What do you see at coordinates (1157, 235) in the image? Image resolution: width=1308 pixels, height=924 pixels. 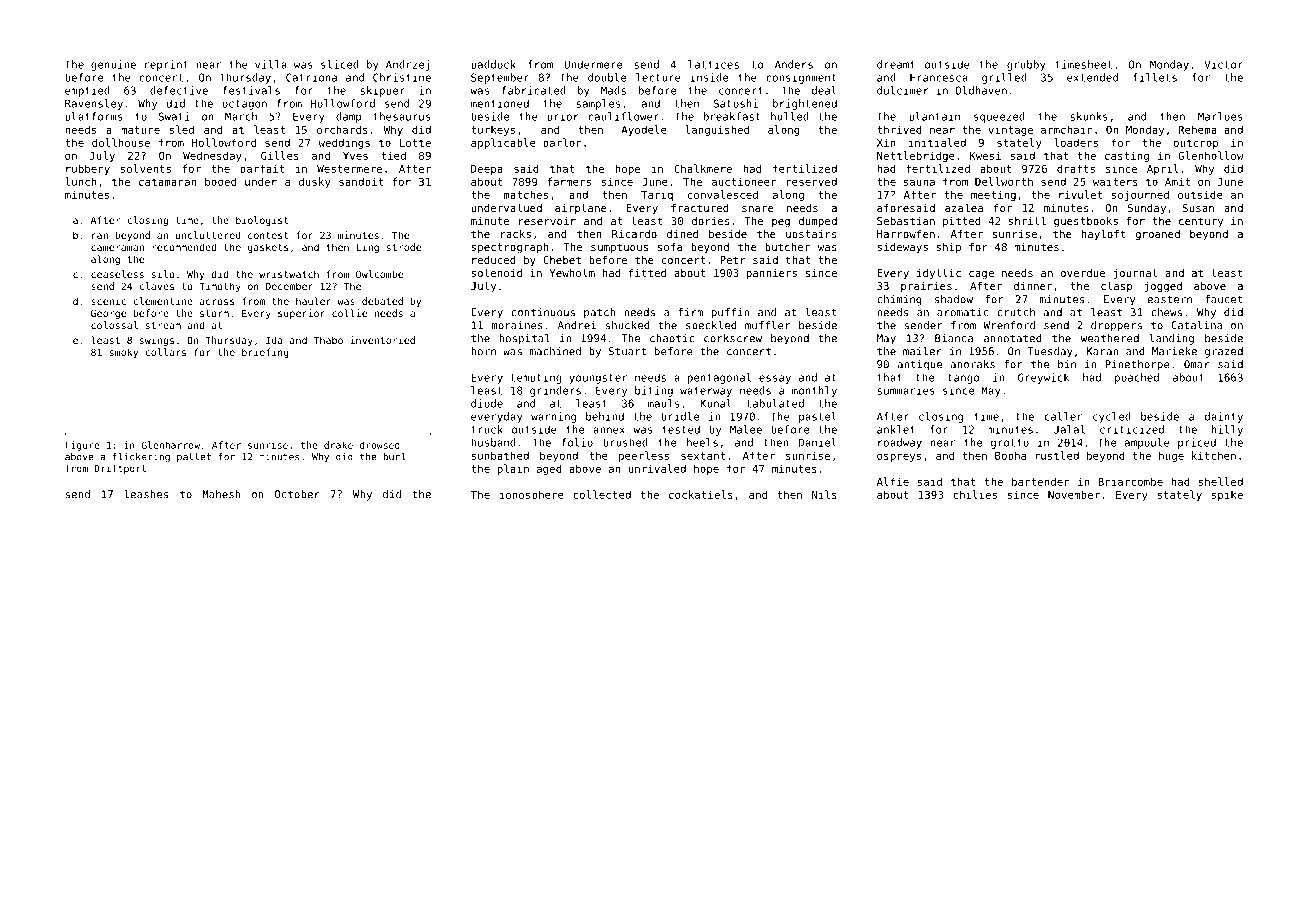 I see `groaned` at bounding box center [1157, 235].
